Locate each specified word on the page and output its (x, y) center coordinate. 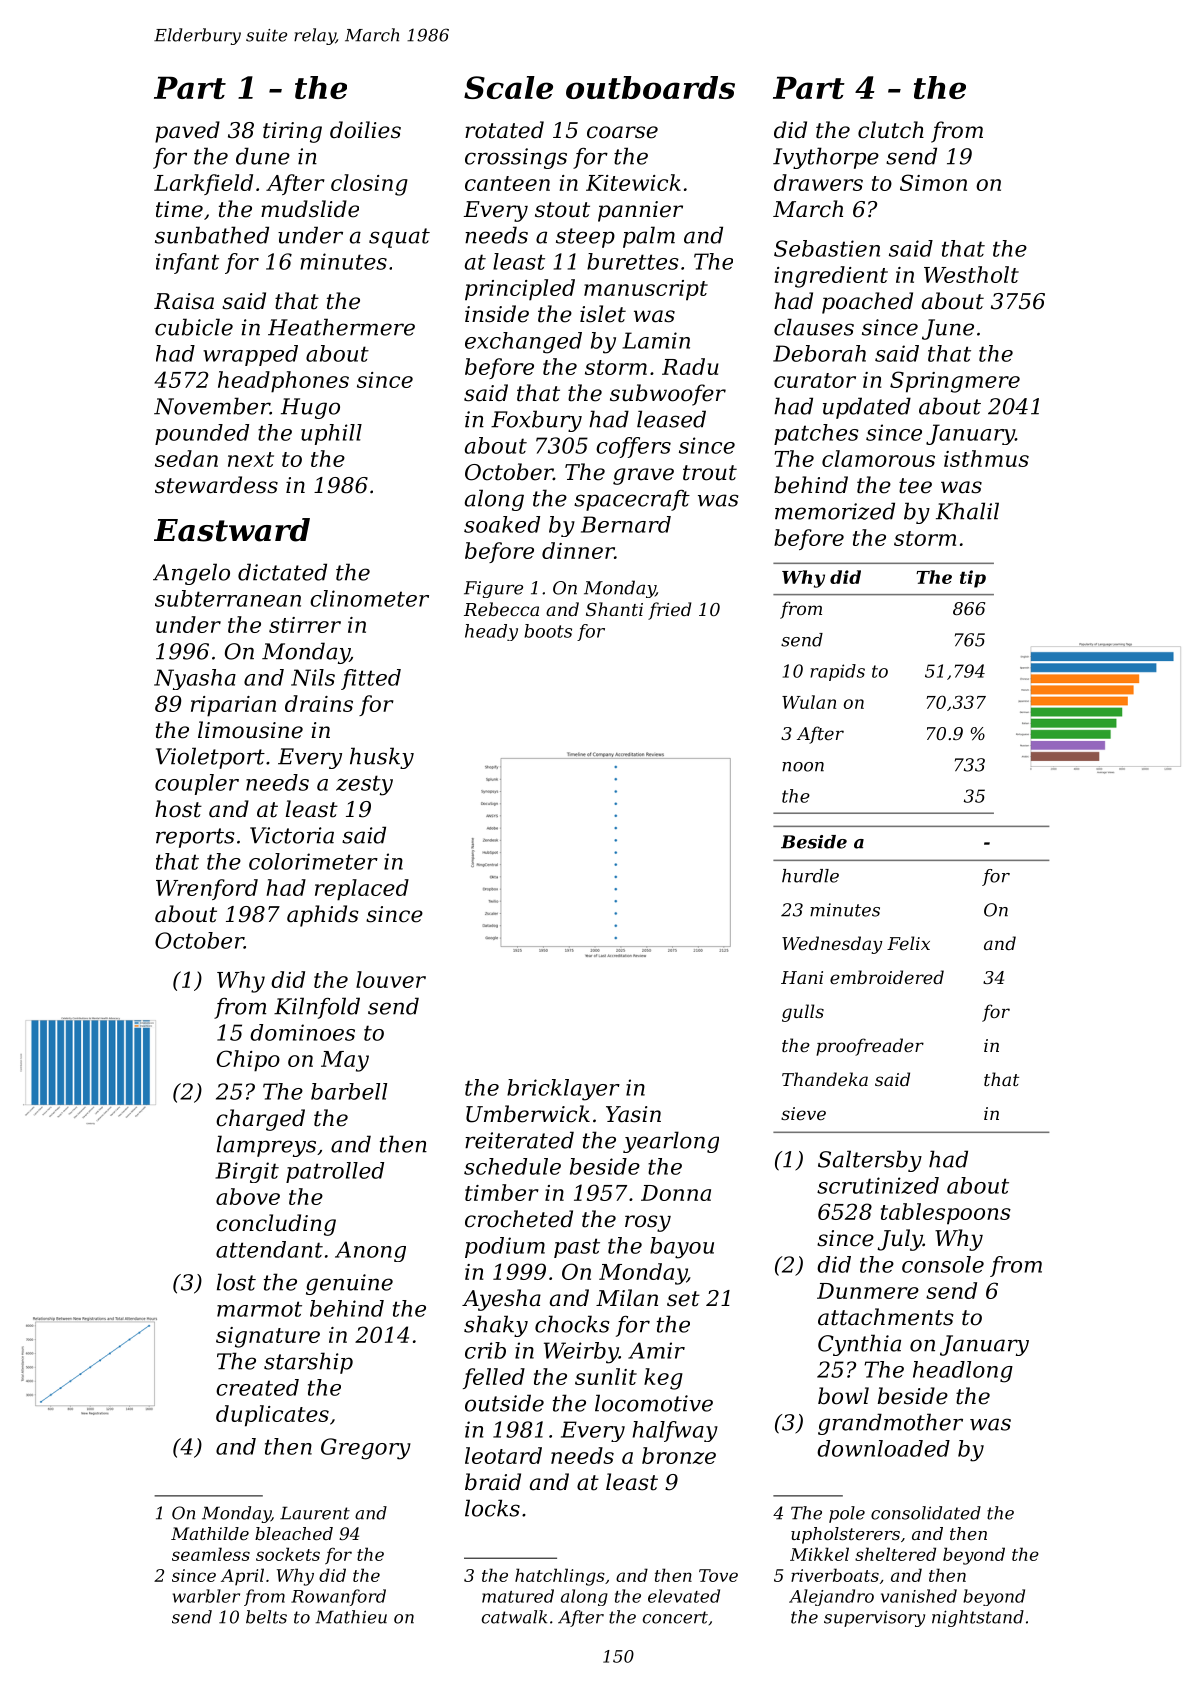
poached (867, 303)
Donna (676, 1193)
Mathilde (210, 1533)
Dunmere (868, 1291)
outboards (650, 87)
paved (187, 132)
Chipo (248, 1061)
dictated (282, 572)
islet (603, 314)
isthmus (986, 458)
